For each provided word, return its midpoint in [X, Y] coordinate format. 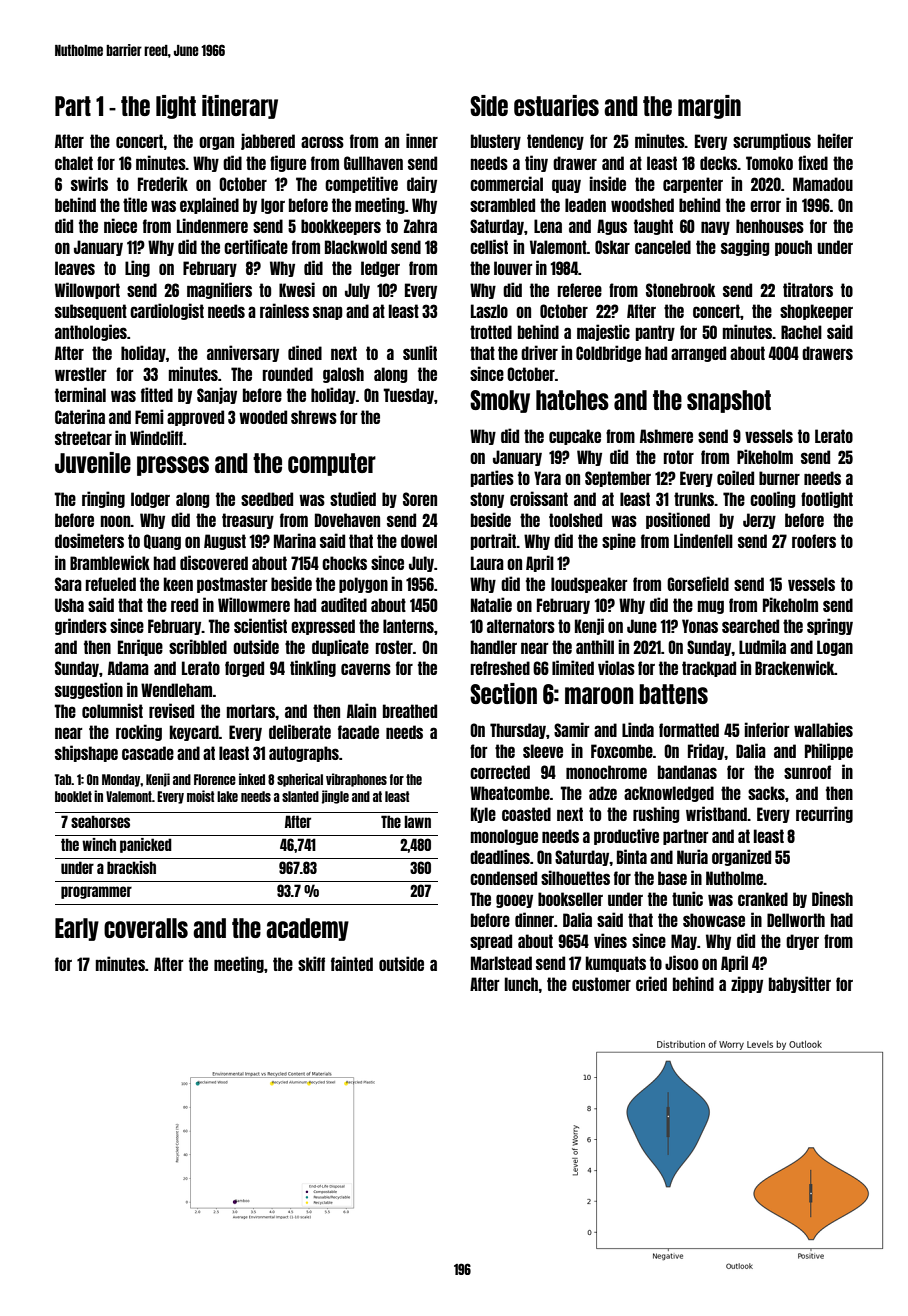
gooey [514, 901]
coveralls [146, 928]
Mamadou [823, 184]
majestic [603, 332]
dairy [422, 184]
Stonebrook [681, 290]
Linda [638, 729]
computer [332, 464]
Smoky [500, 401]
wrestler [81, 374]
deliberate [300, 731]
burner [779, 478]
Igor [273, 206]
